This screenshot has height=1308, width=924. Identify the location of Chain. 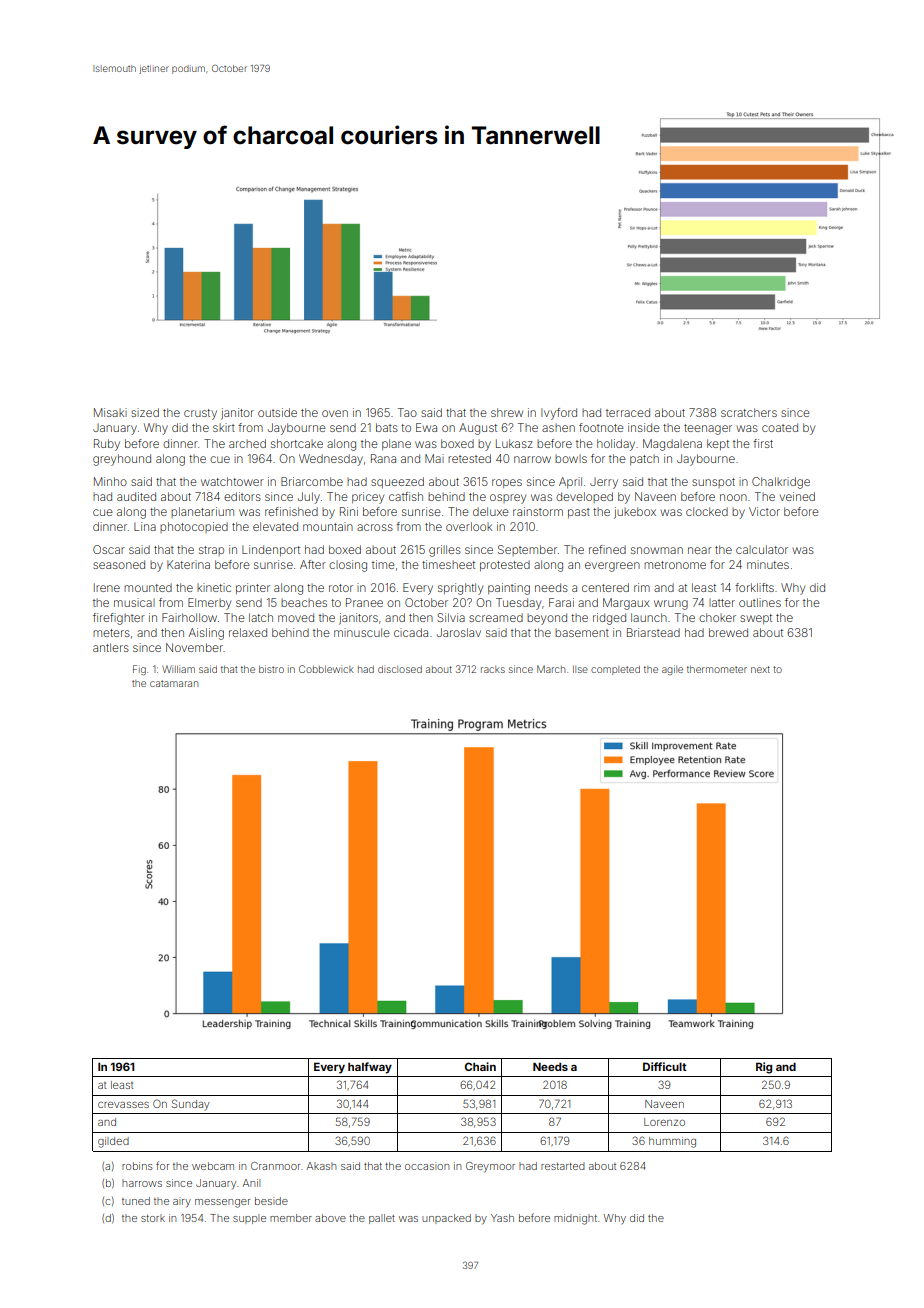
(480, 1066).
